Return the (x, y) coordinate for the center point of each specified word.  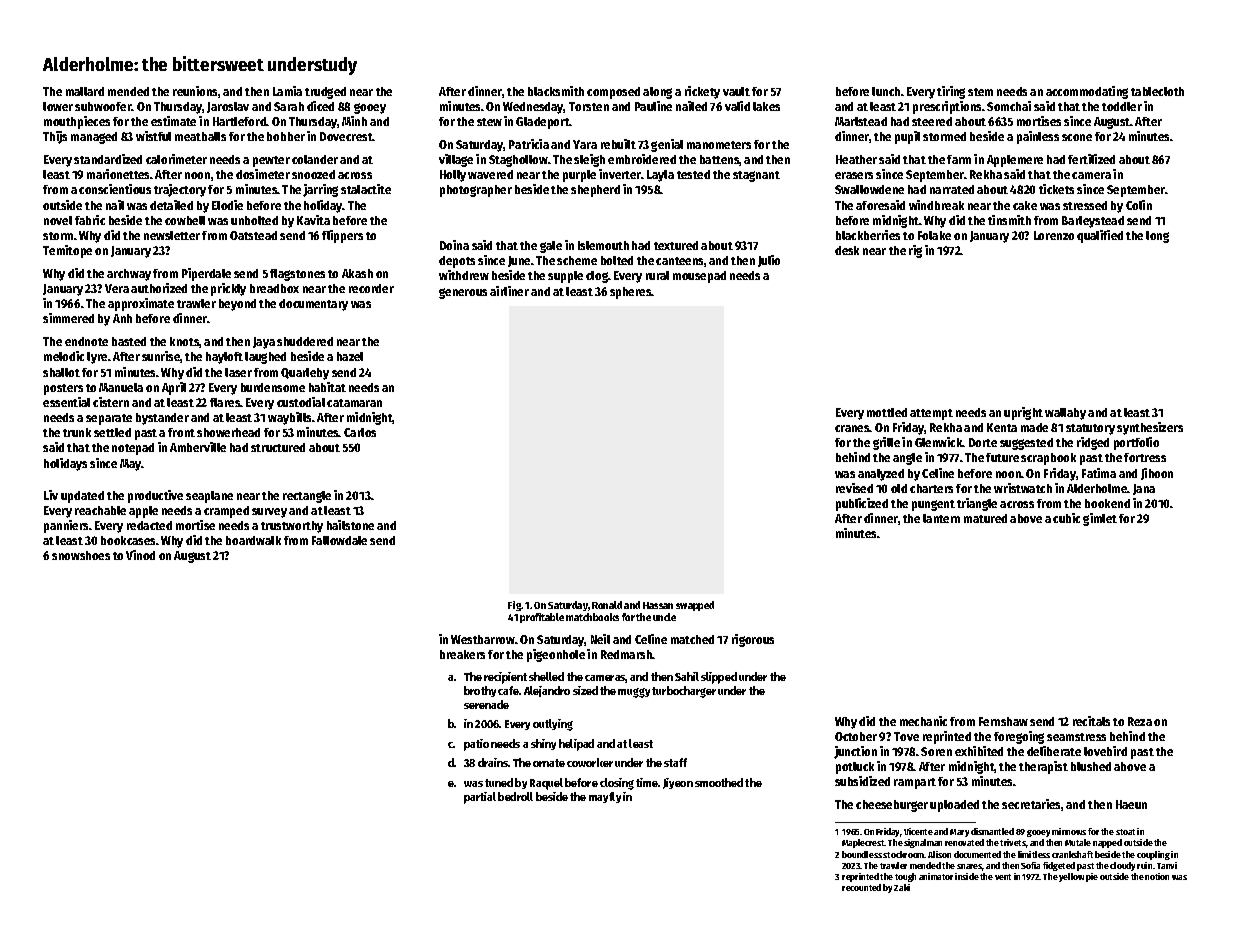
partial (480, 798)
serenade (486, 704)
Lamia (287, 91)
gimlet (1100, 519)
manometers (719, 145)
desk (847, 250)
